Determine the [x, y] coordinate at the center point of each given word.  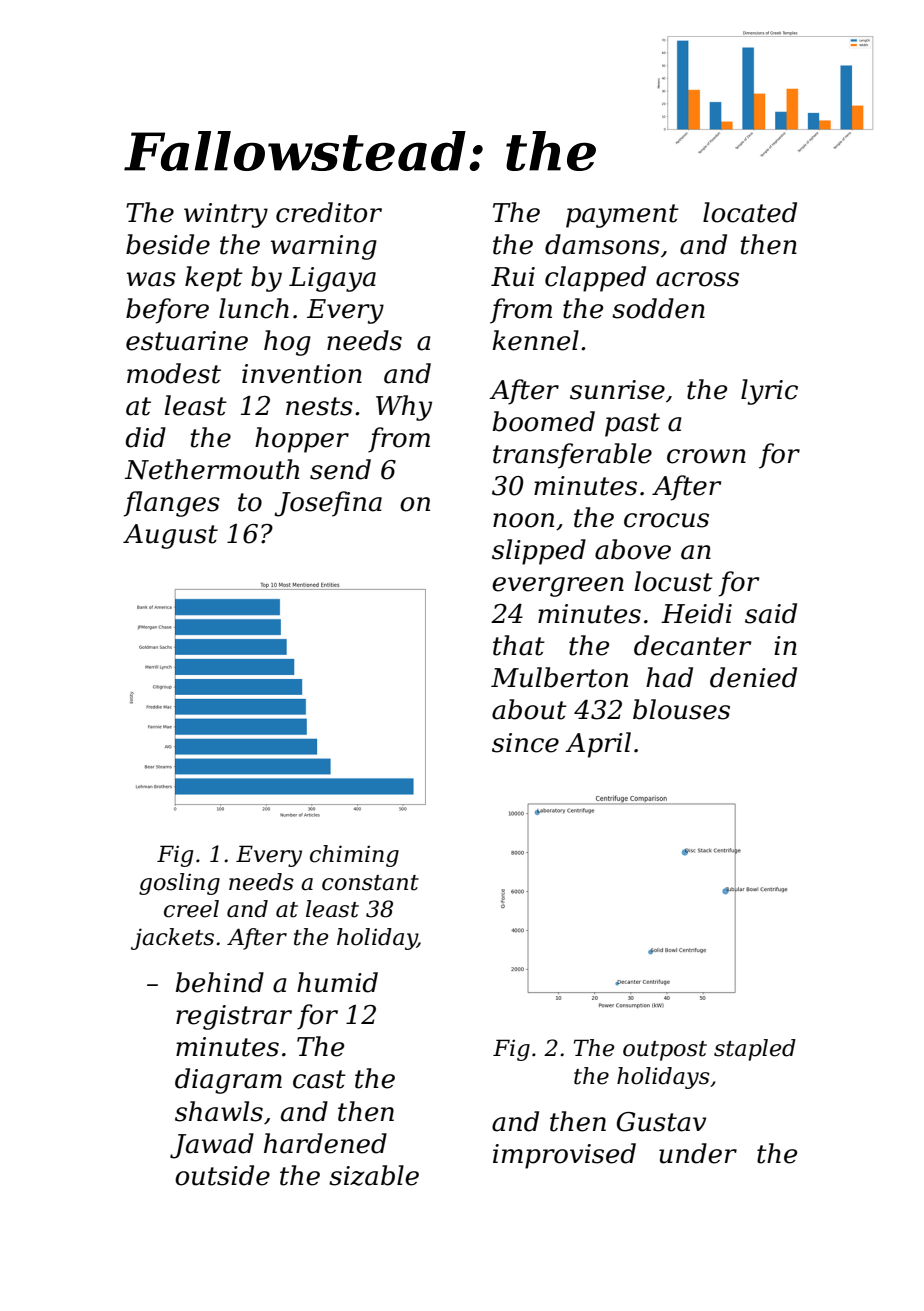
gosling [179, 884]
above [633, 549]
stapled [755, 1050]
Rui [513, 277]
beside [168, 244]
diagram [228, 1081]
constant [370, 883]
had [669, 677]
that [519, 645]
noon [523, 520]
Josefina [328, 504]
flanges [172, 504]
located [750, 212]
